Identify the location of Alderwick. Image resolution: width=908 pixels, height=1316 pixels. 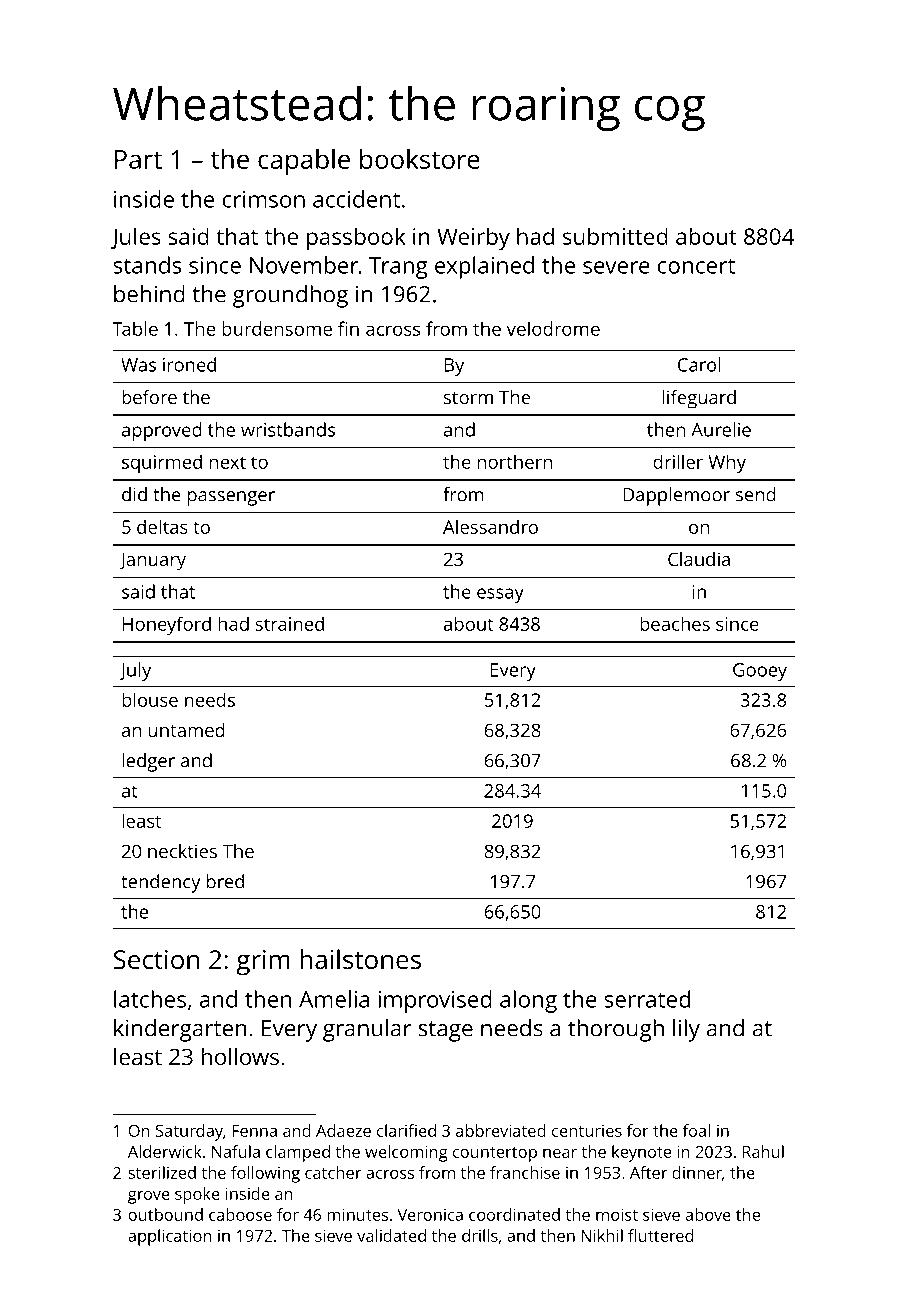
(165, 1151).
